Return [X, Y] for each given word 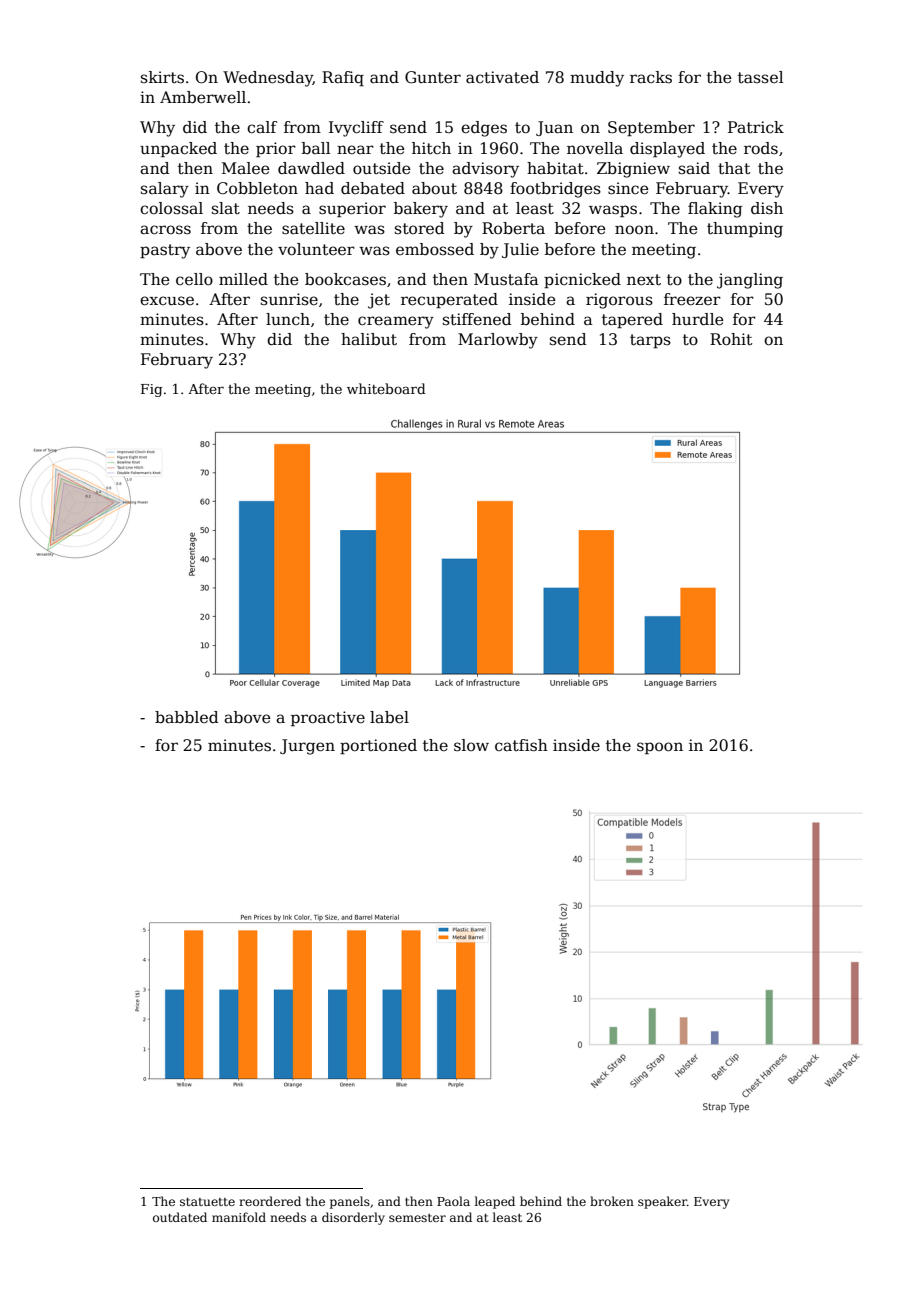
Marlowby [498, 341]
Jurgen [307, 747]
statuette [207, 1202]
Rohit [731, 339]
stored [420, 228]
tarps [650, 341]
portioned [378, 746]
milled [243, 279]
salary [165, 190]
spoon [660, 748]
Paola [453, 1201]
